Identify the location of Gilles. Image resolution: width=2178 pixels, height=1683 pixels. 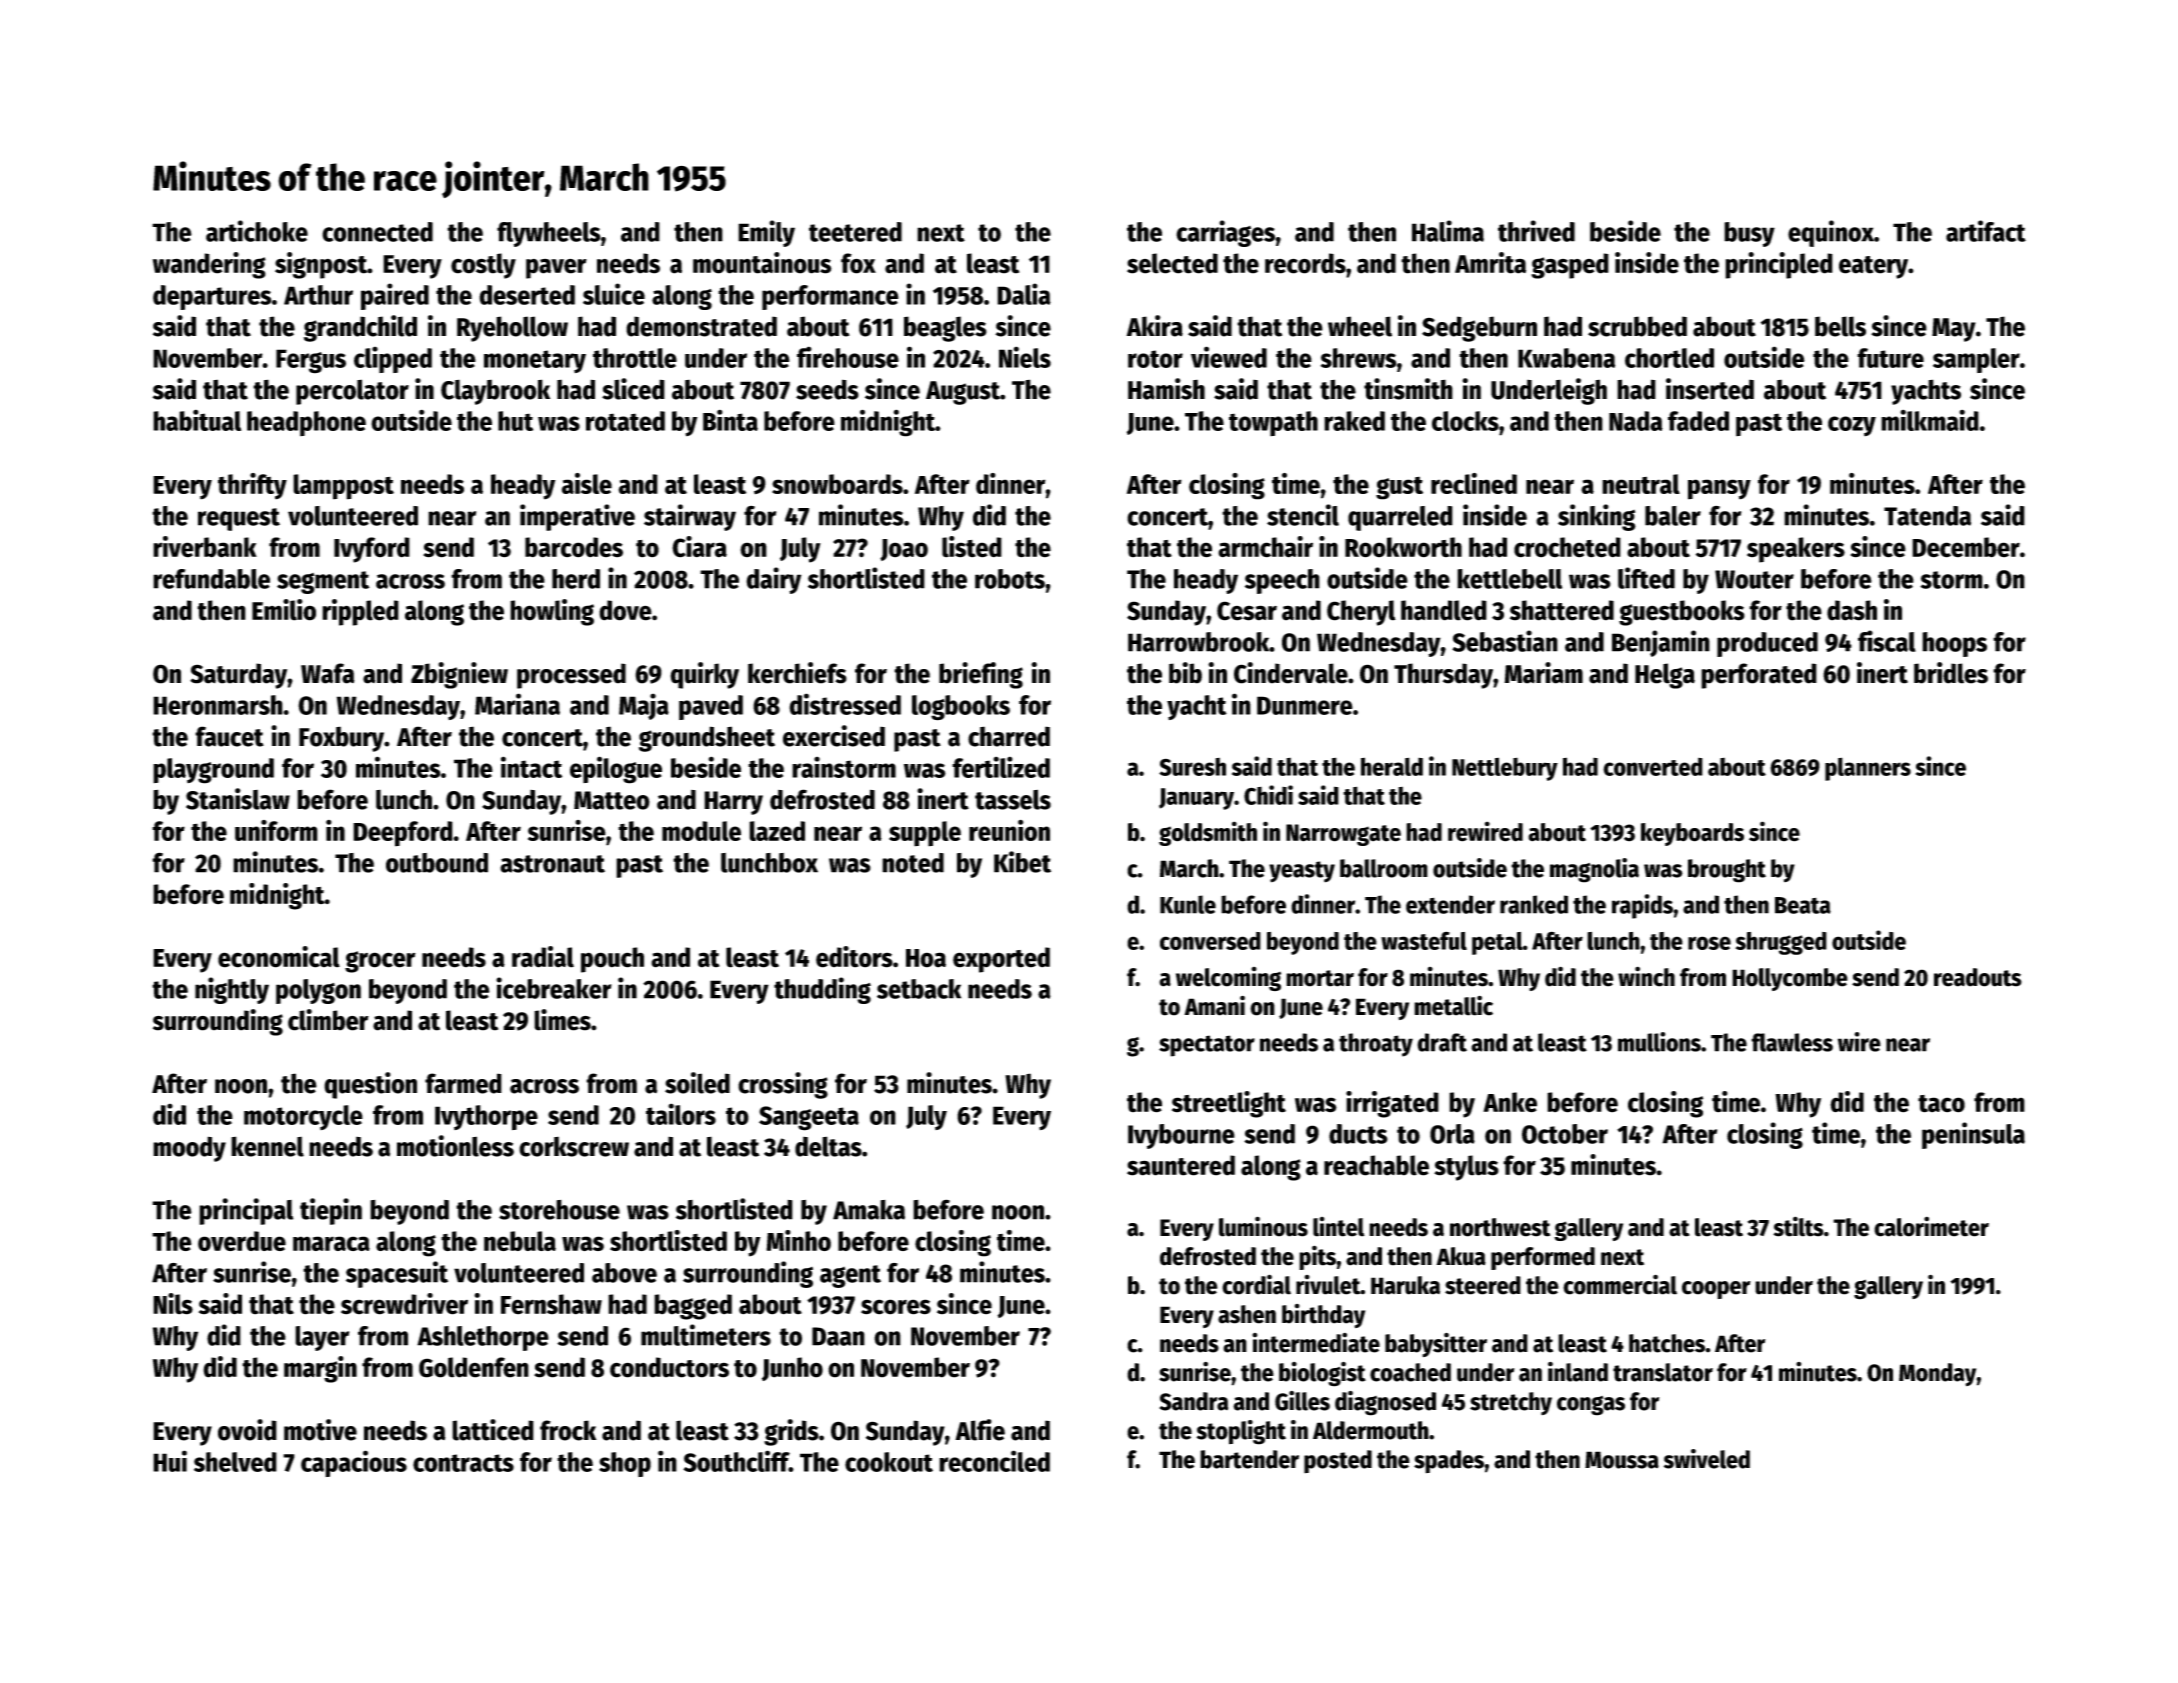
(1302, 1401).
